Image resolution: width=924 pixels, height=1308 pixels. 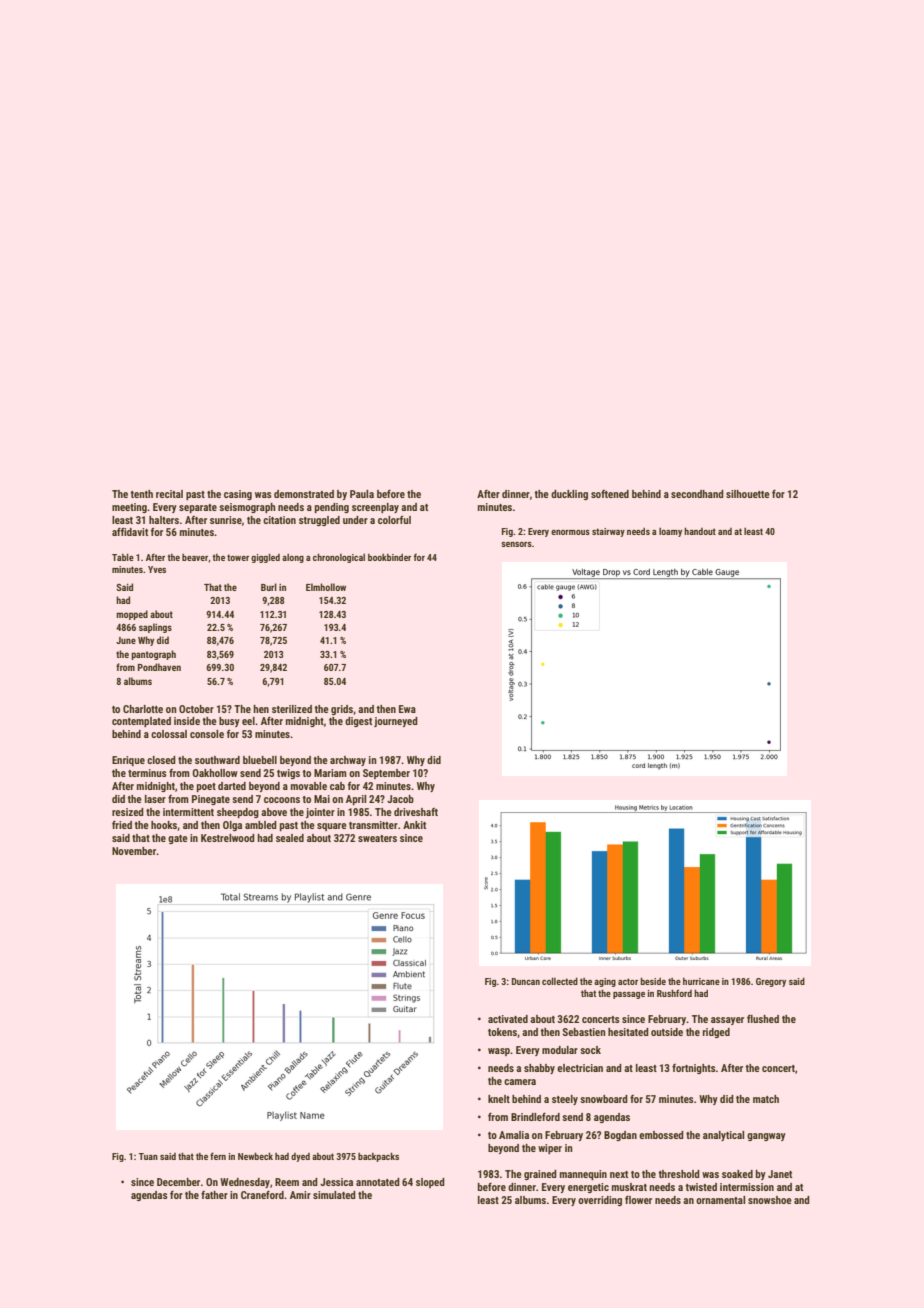 I want to click on Ewa, so click(x=407, y=709).
